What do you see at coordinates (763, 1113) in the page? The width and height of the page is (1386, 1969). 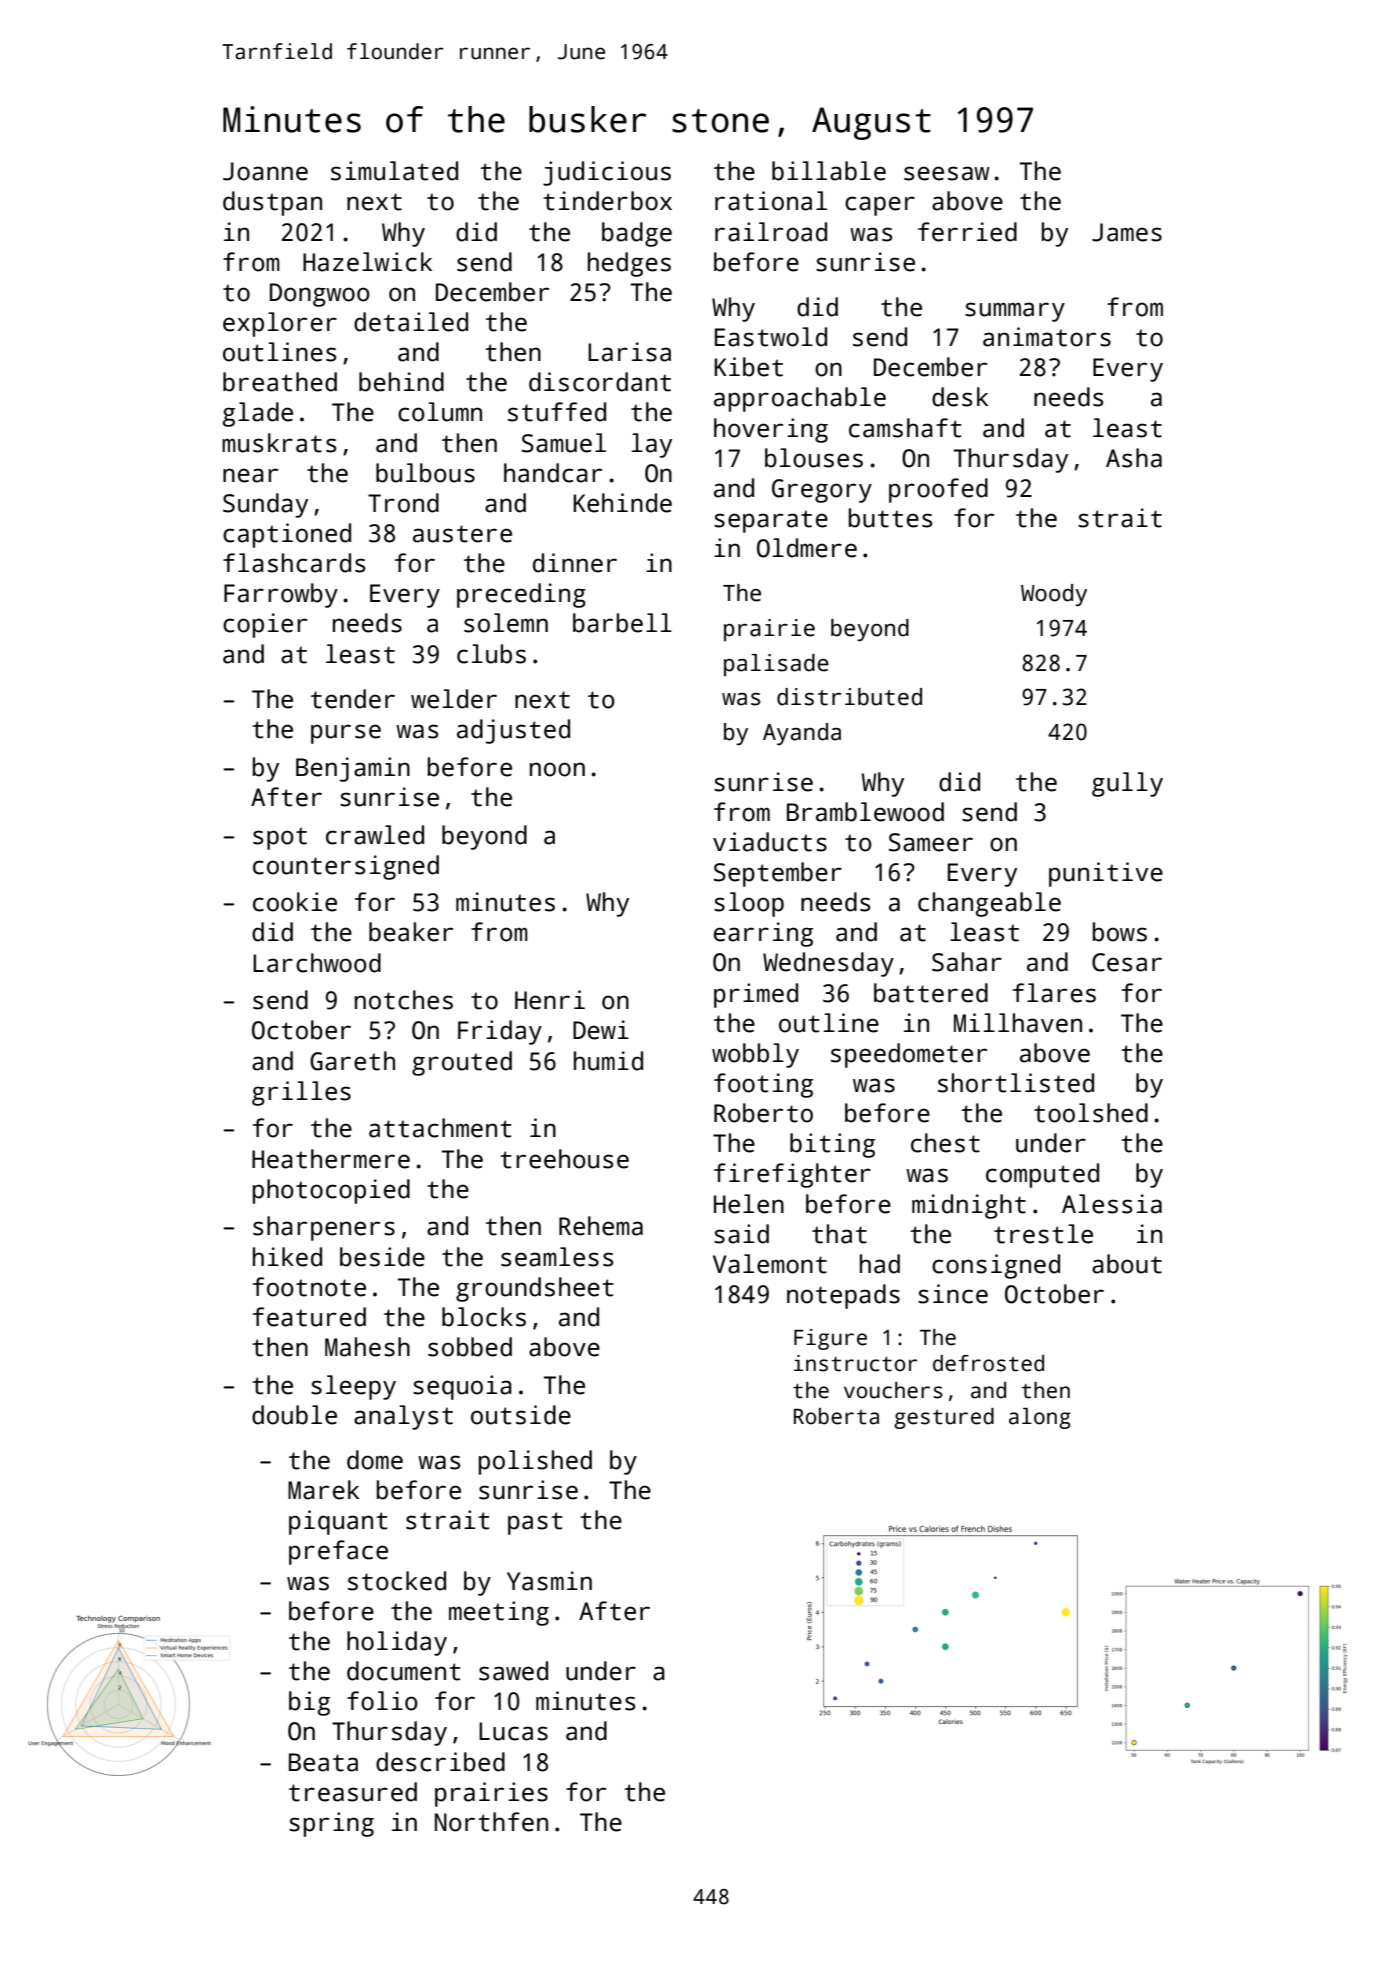 I see `Roberto` at bounding box center [763, 1113].
